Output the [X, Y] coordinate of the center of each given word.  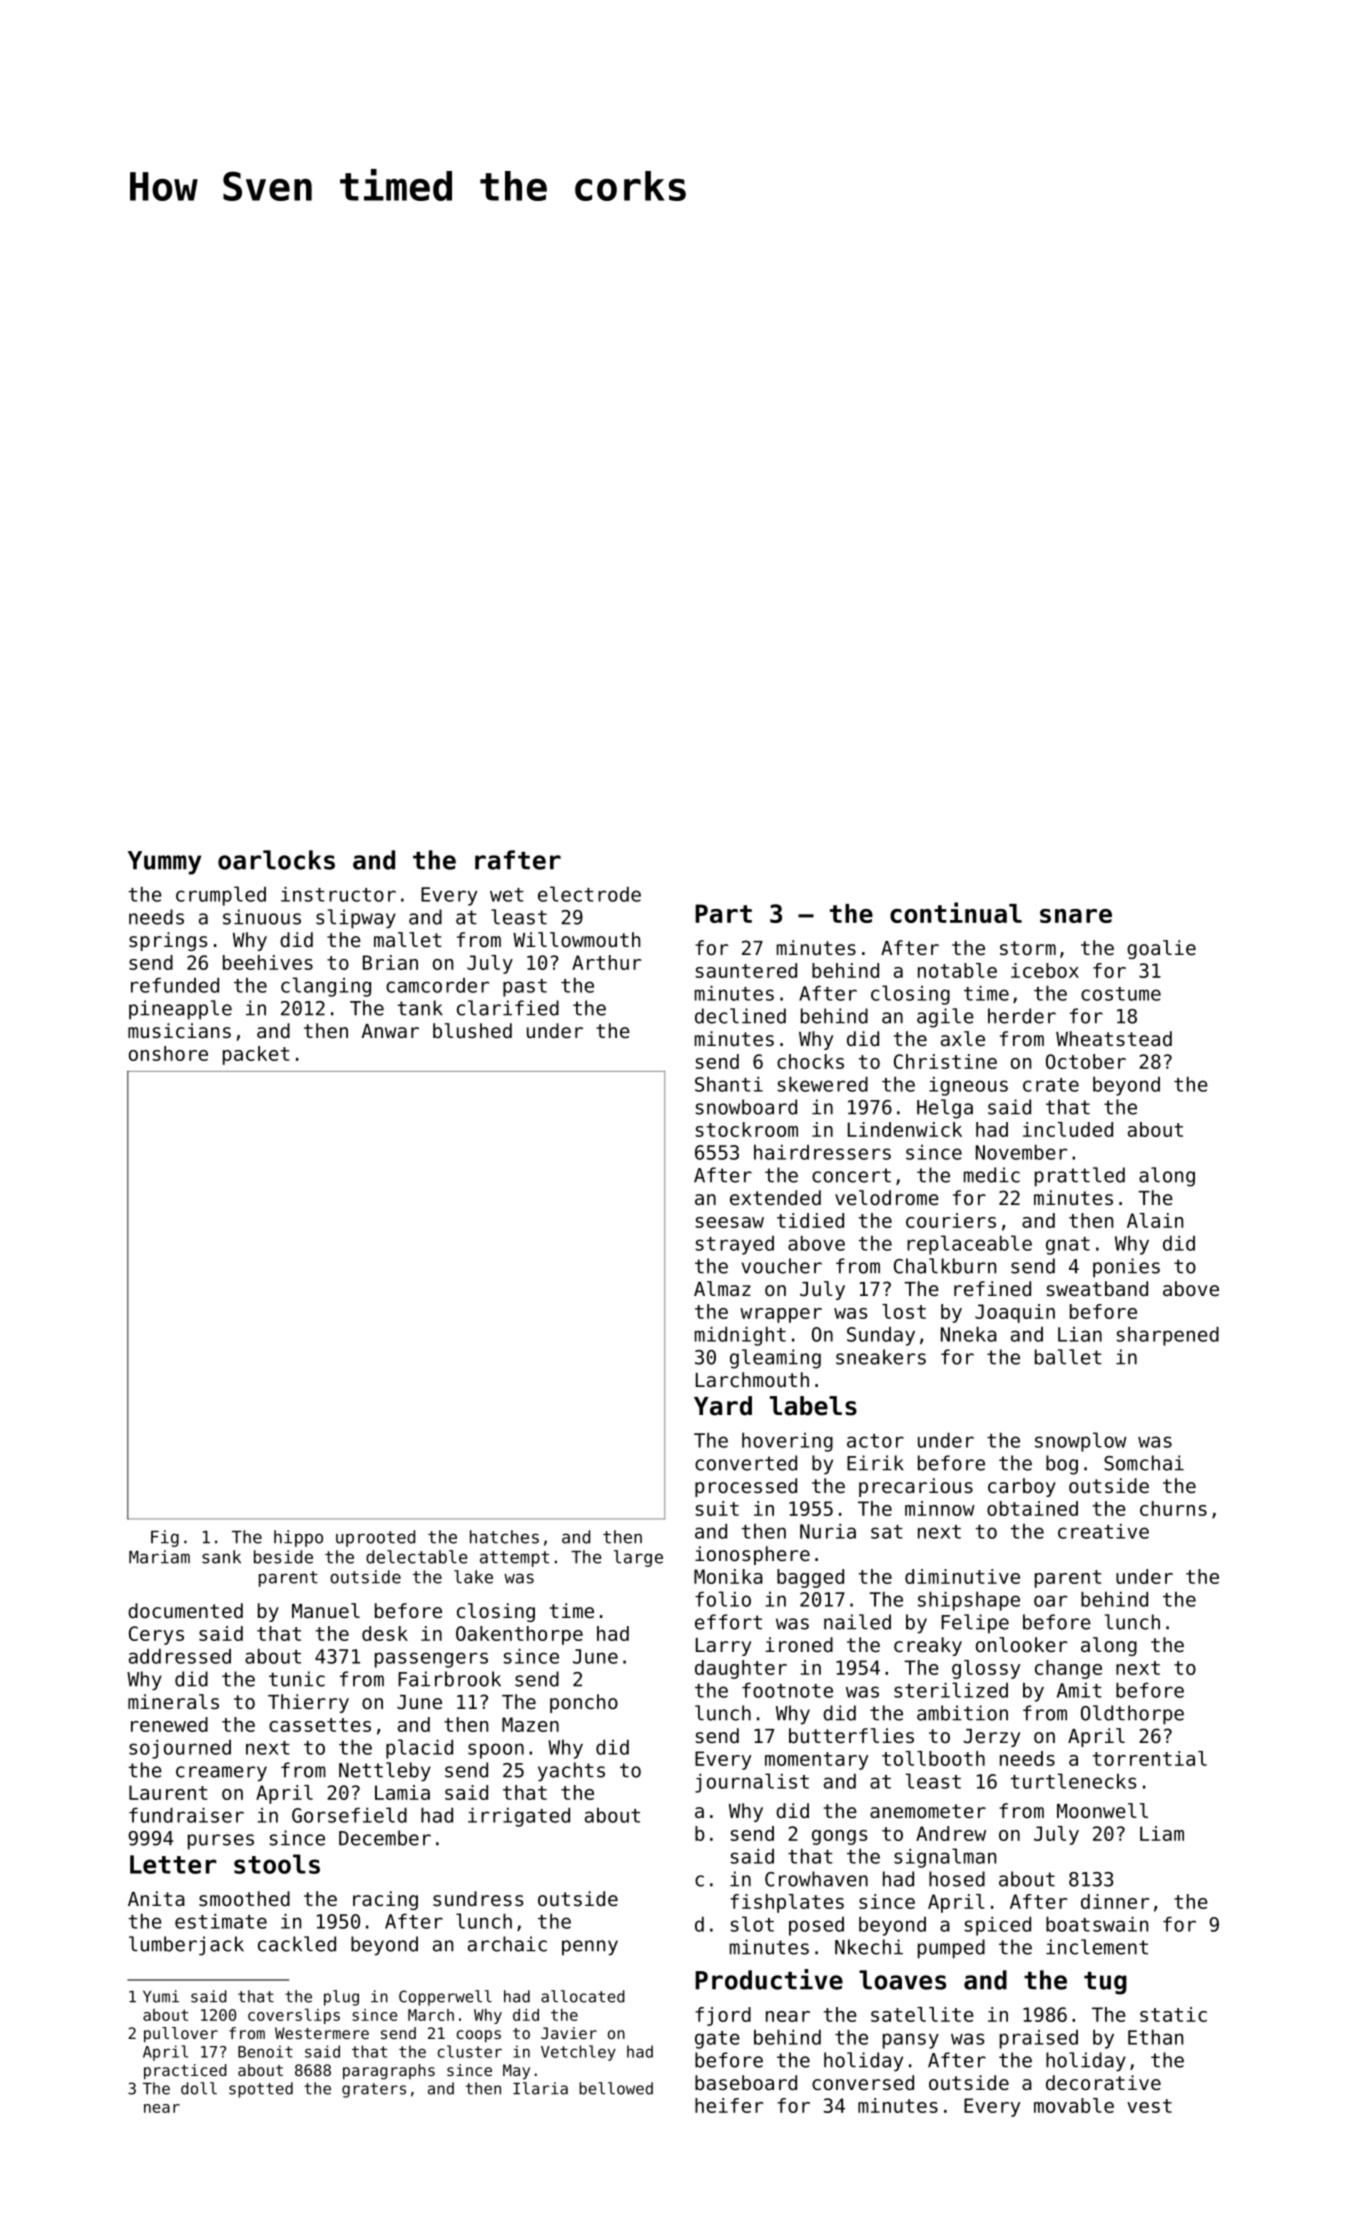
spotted [261, 2090]
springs [168, 941]
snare [1076, 916]
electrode [589, 894]
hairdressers [822, 1152]
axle [963, 1039]
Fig [165, 1538]
